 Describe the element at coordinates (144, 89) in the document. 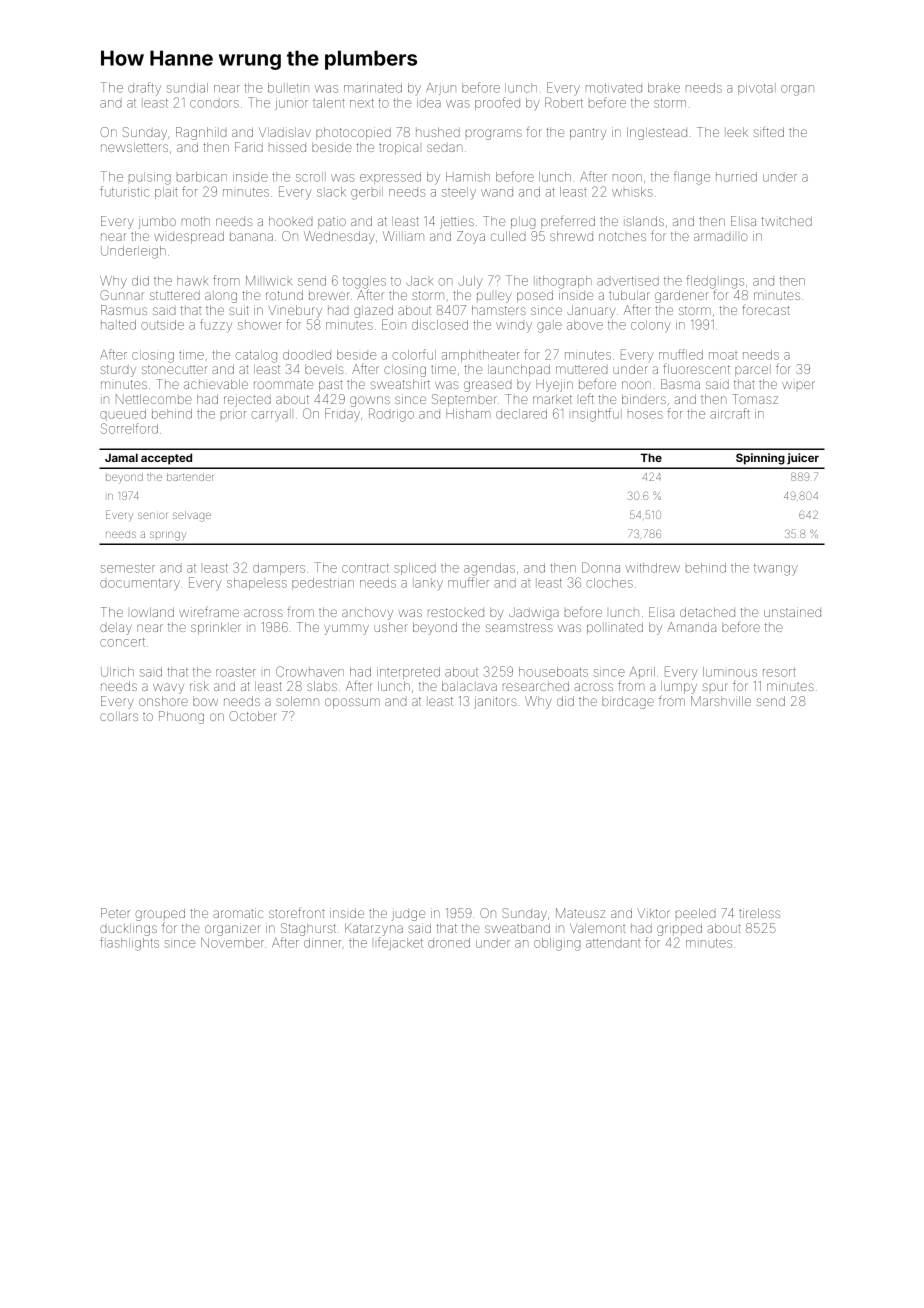

I see `drafty` at that location.
